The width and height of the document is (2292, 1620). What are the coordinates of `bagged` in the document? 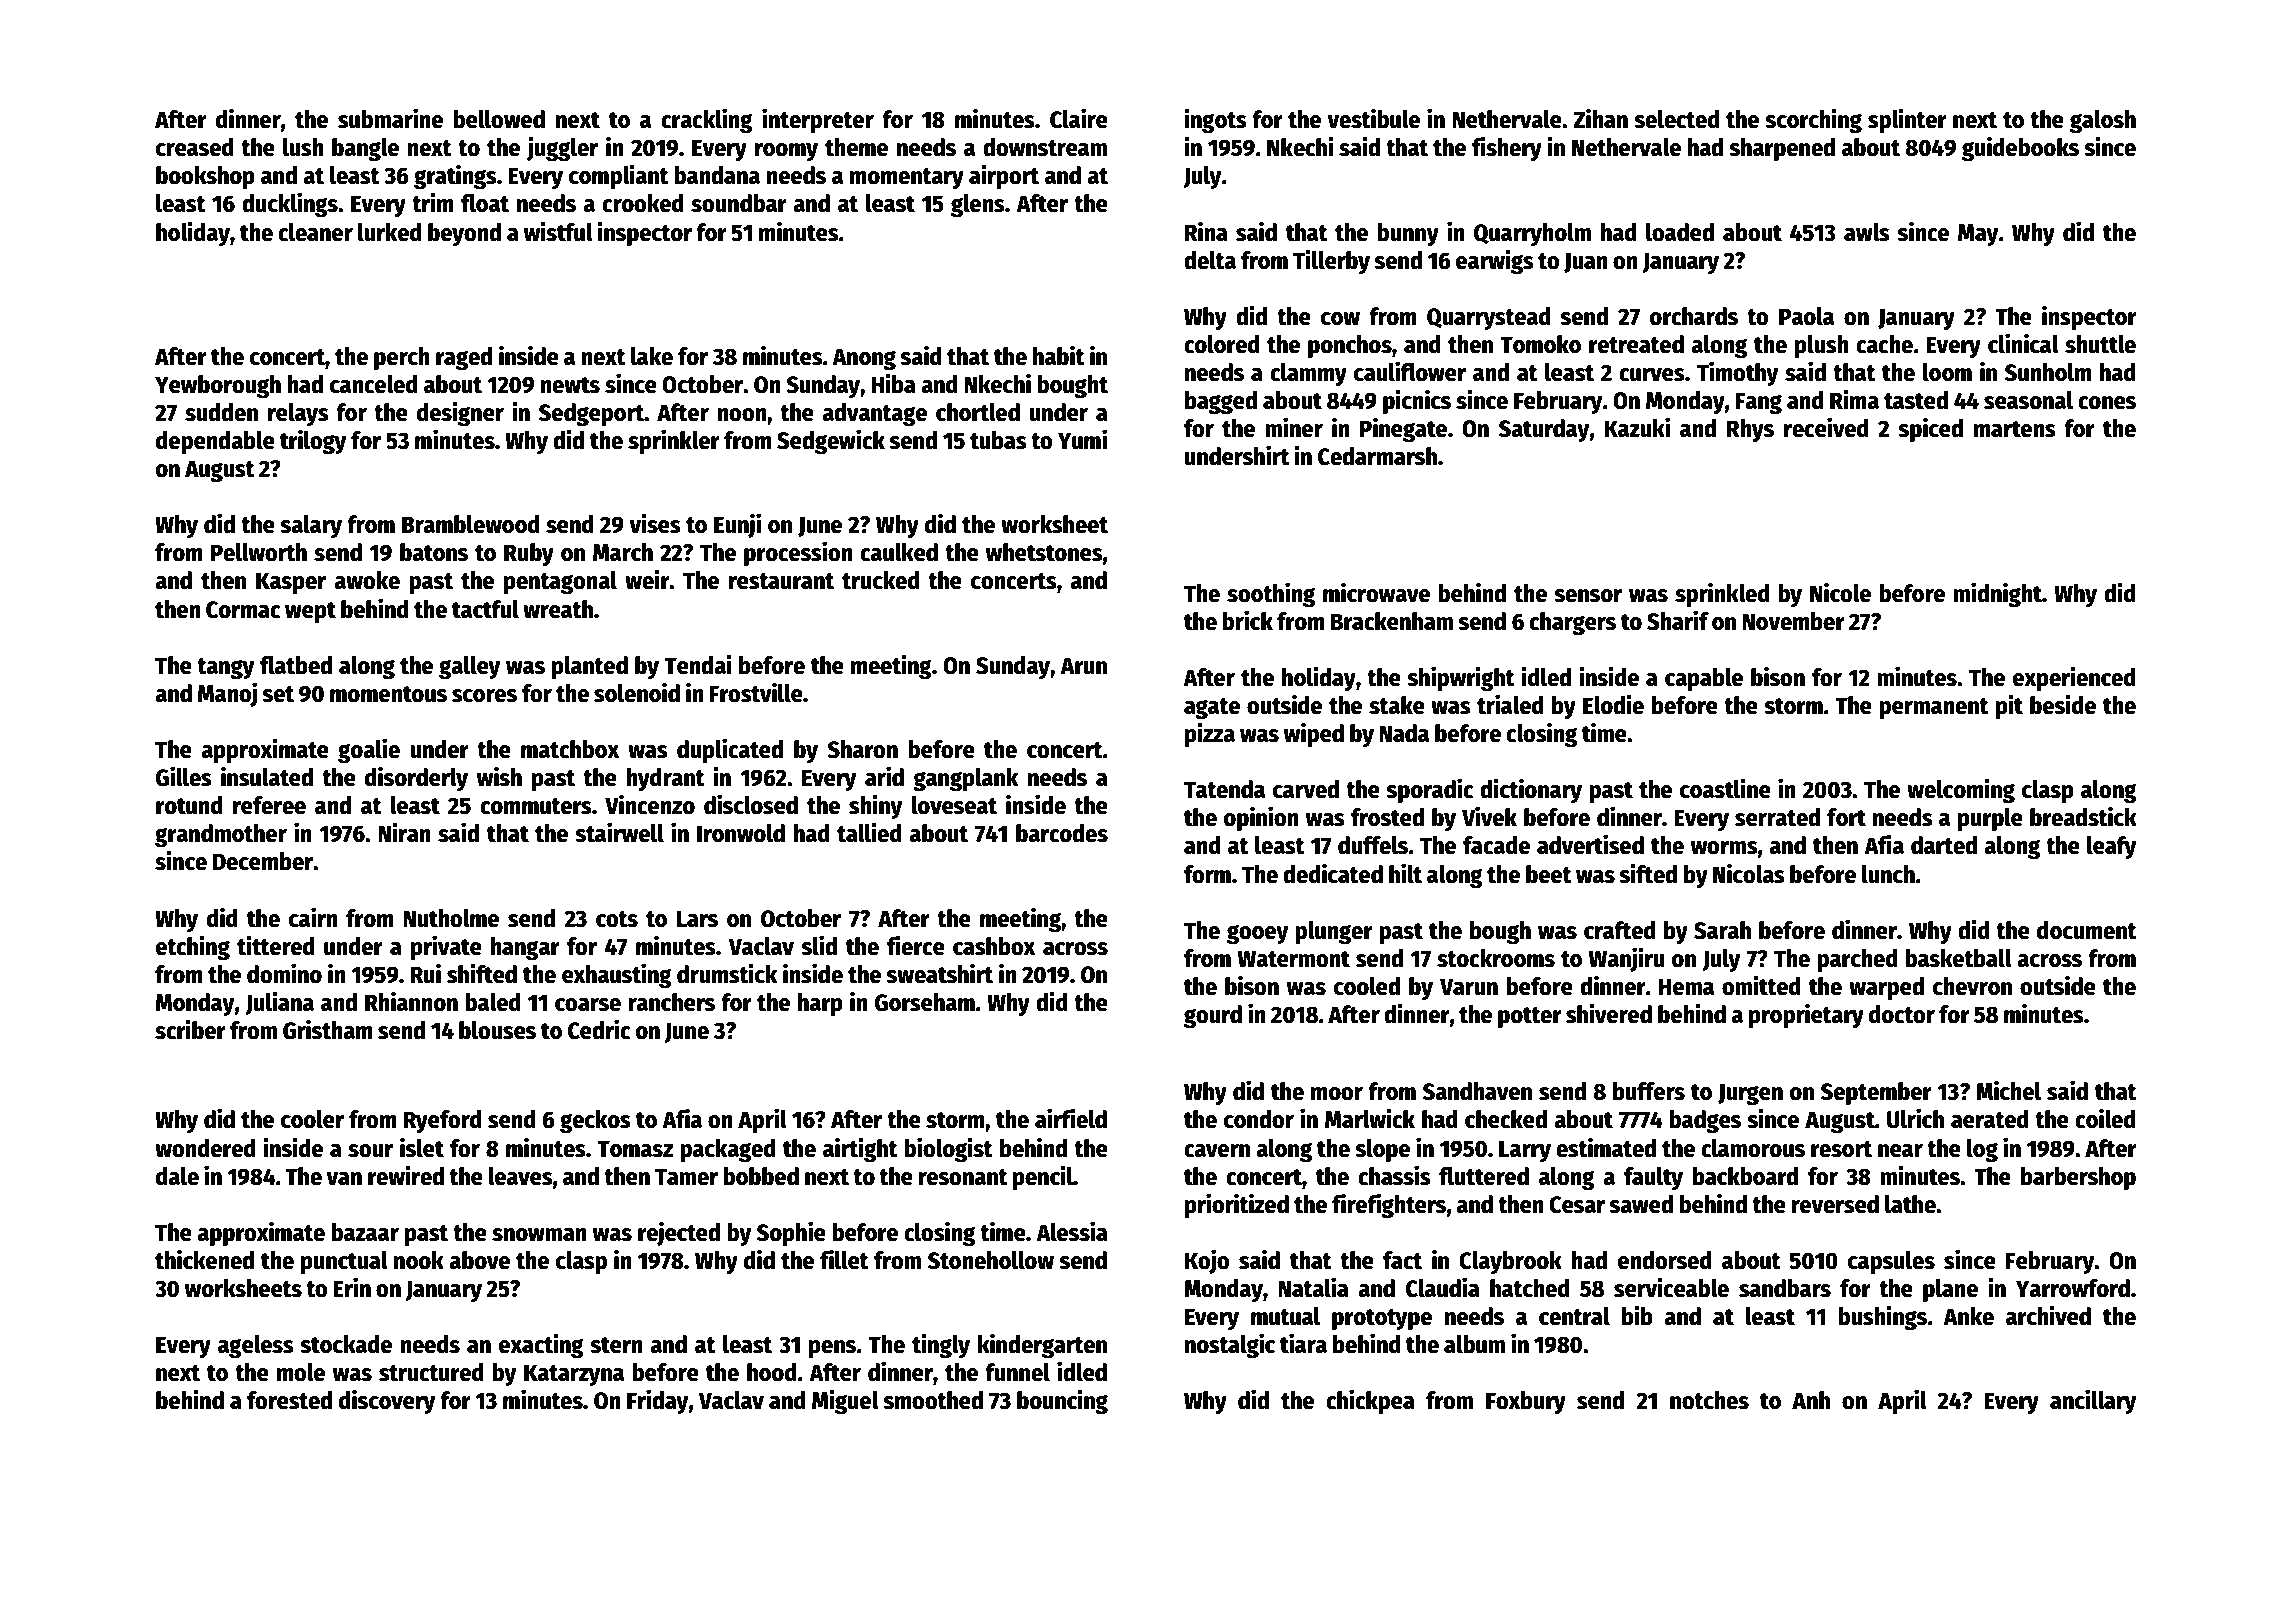 It's located at (1221, 402).
